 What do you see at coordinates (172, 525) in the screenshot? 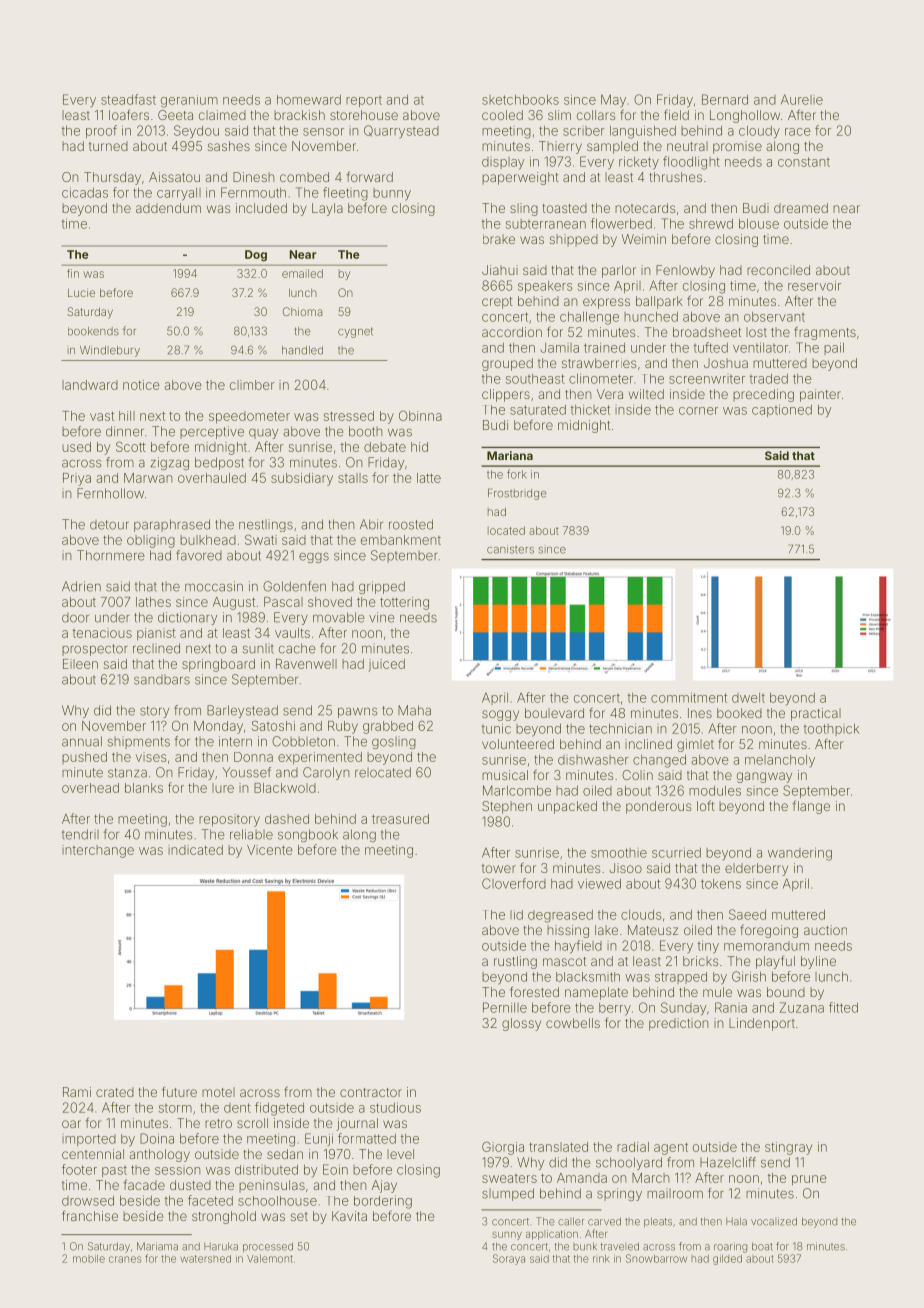
I see `paraphrased` at bounding box center [172, 525].
